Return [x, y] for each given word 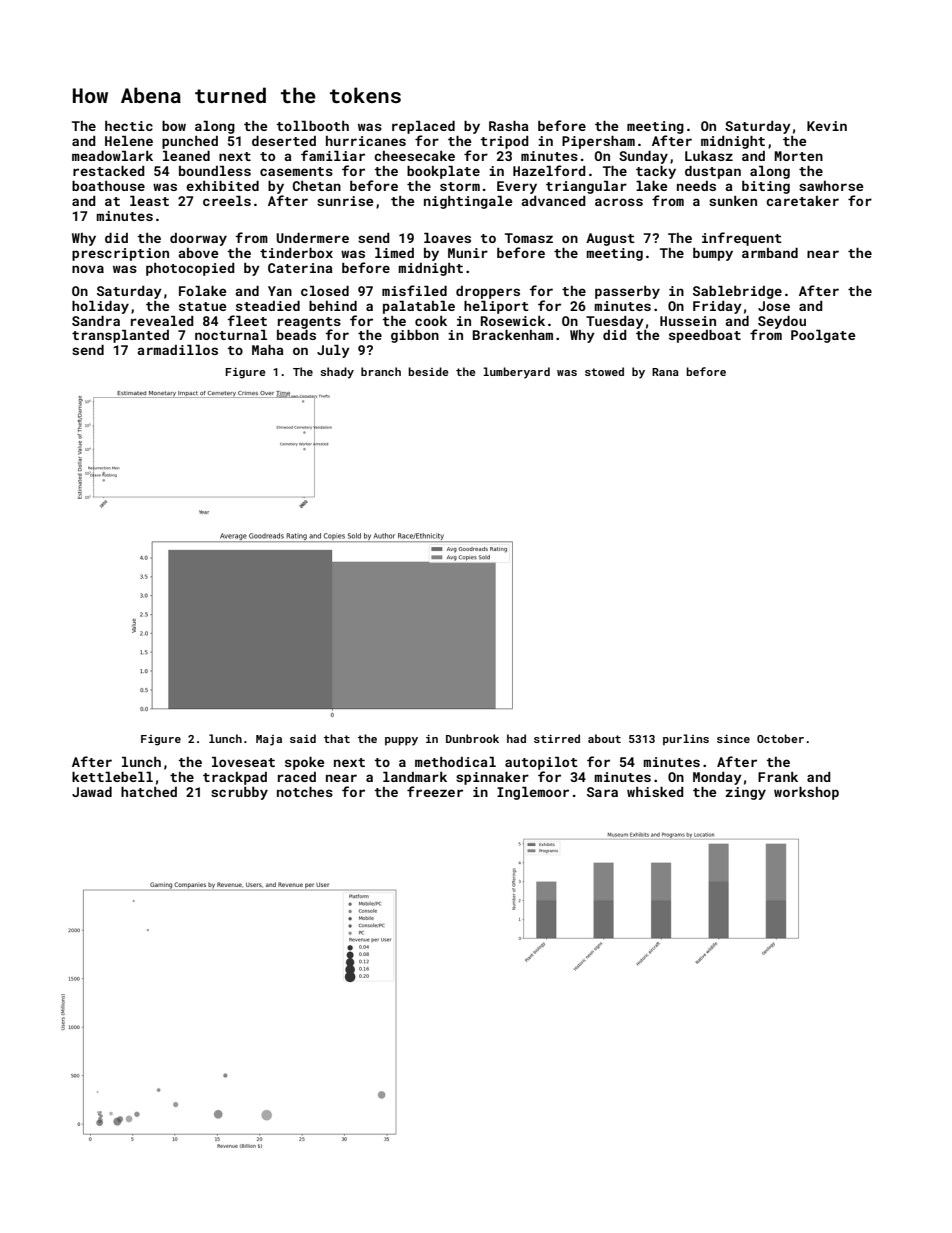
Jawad [92, 792]
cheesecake [414, 156]
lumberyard [516, 373]
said [303, 738]
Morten [799, 156]
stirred [557, 738]
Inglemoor [533, 793]
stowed [604, 371]
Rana [665, 372]
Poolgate [823, 336]
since [733, 739]
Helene [129, 141]
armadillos [178, 350]
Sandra [96, 321]
